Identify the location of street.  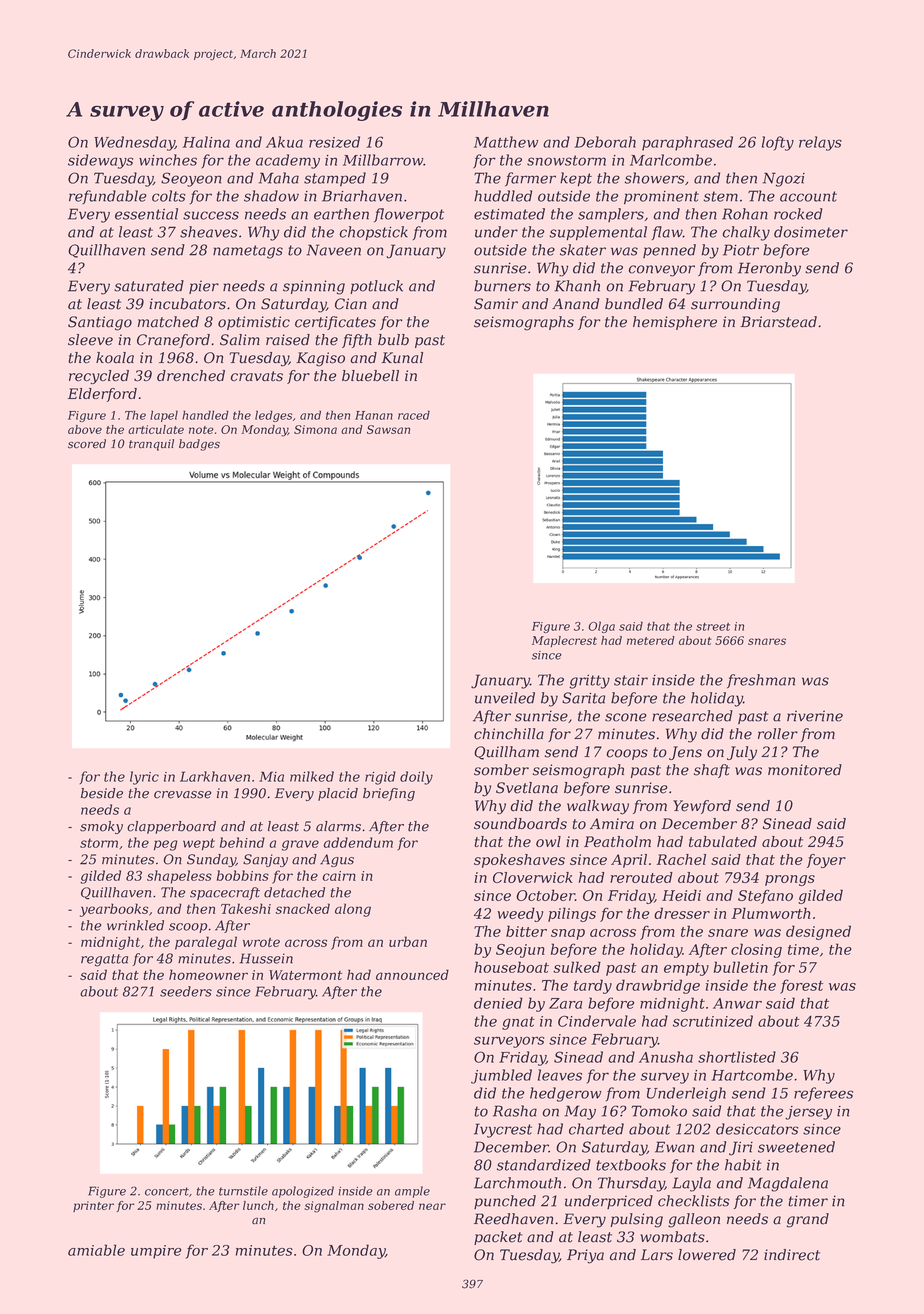
(713, 627).
